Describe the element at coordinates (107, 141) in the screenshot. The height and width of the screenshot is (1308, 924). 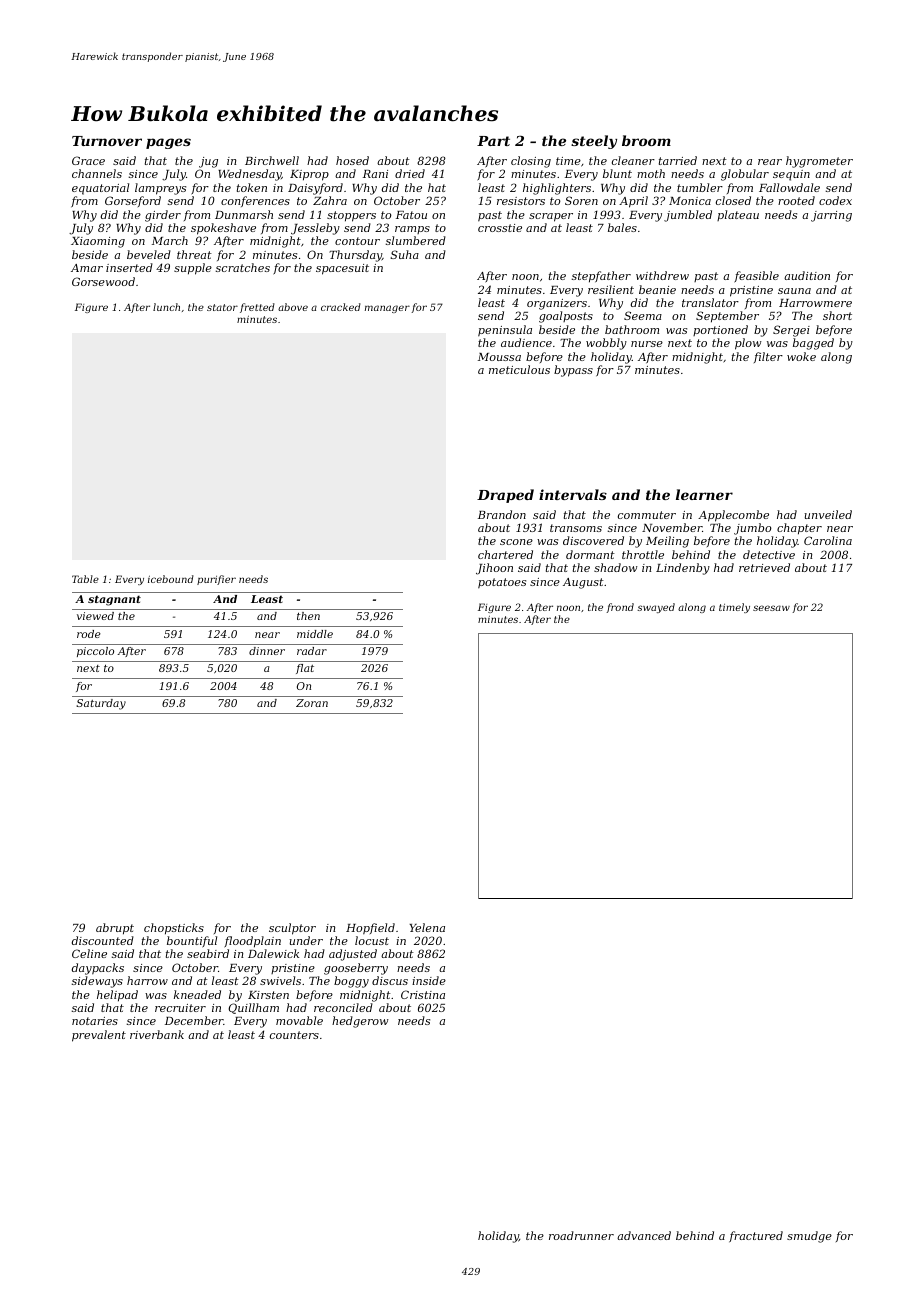
I see `Turnover` at that location.
